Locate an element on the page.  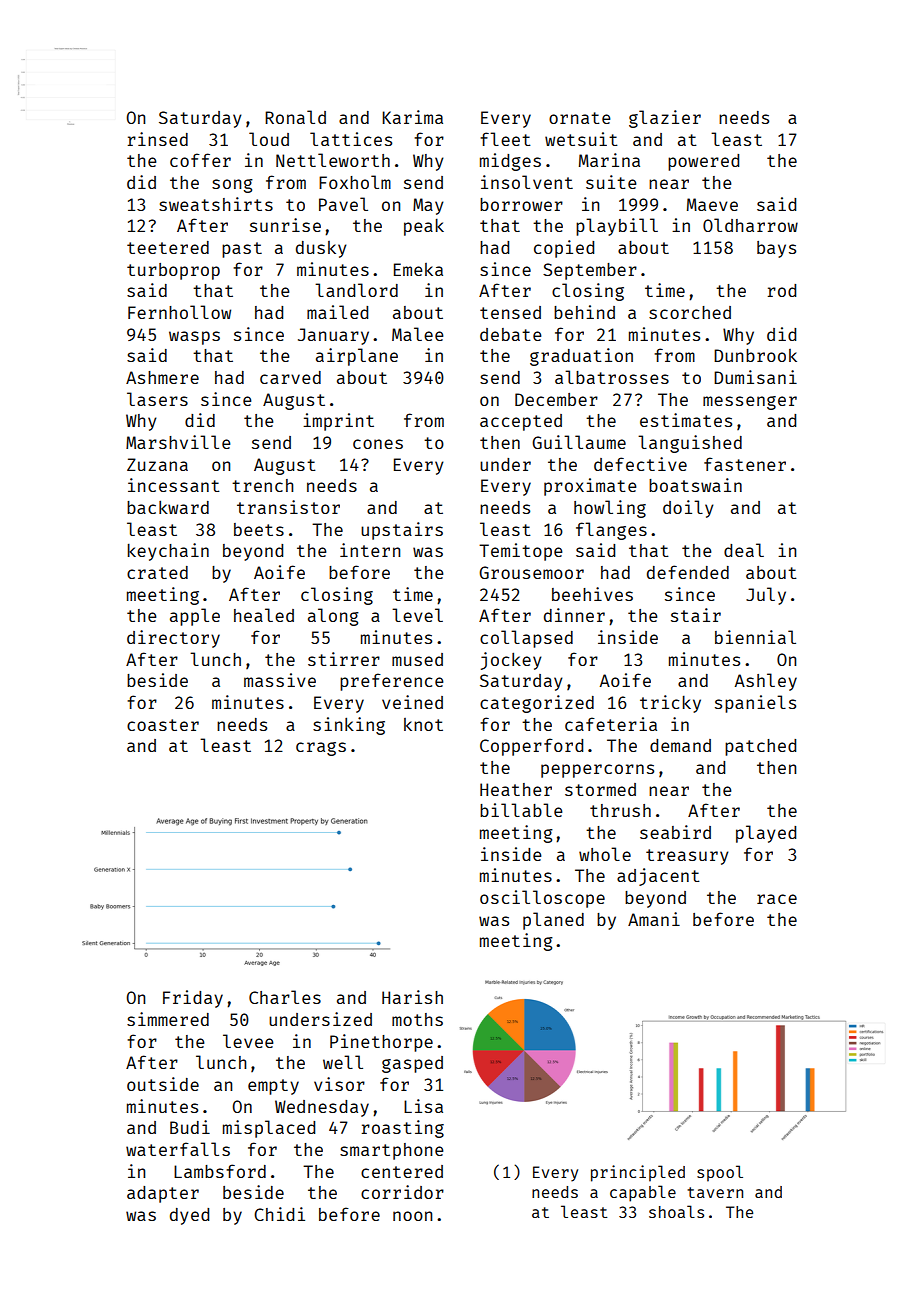
oscilloscope is located at coordinates (542, 899).
